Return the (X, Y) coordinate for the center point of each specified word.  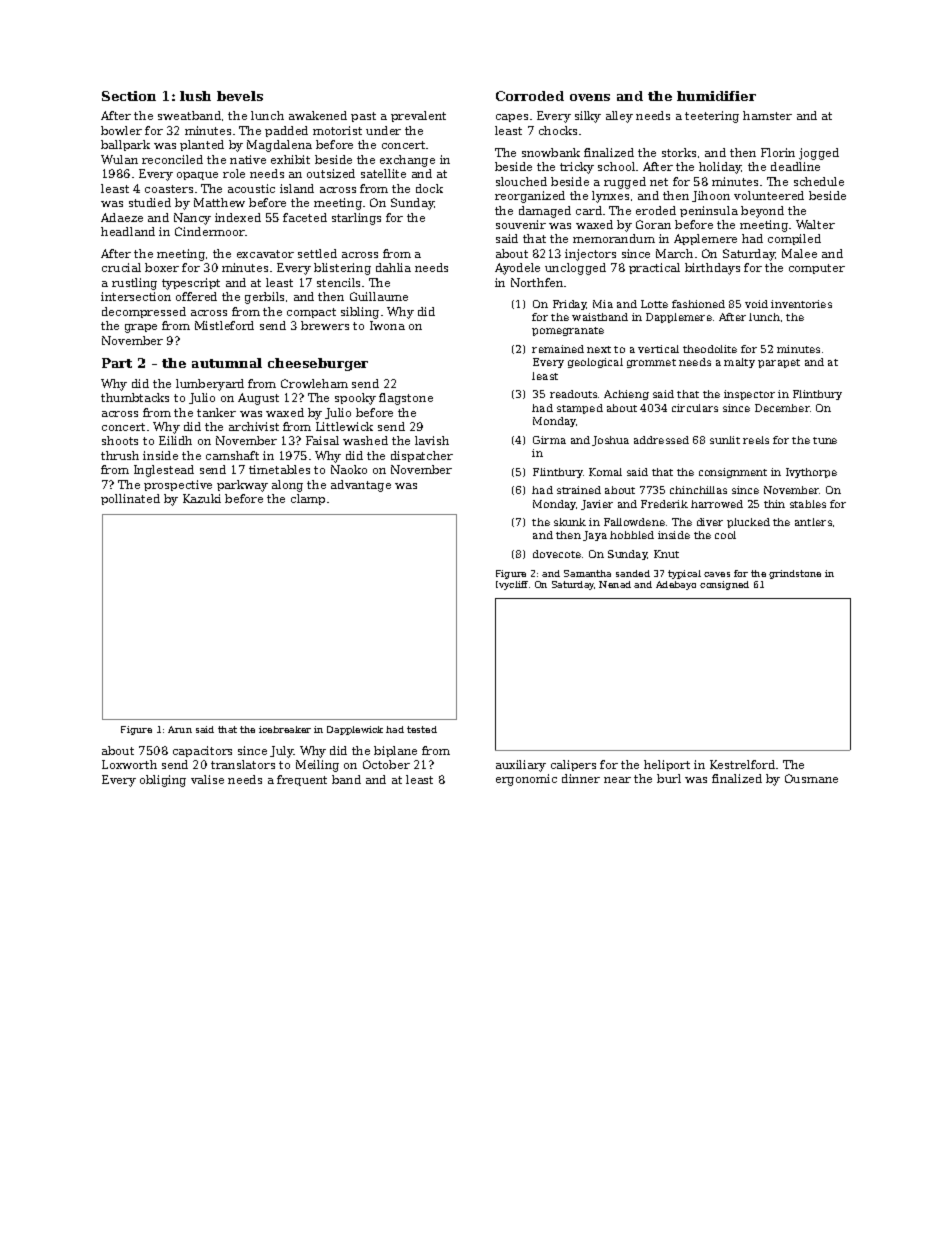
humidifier (716, 96)
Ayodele (517, 269)
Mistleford (224, 325)
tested (422, 729)
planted (202, 145)
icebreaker (285, 729)
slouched (521, 181)
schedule (819, 181)
